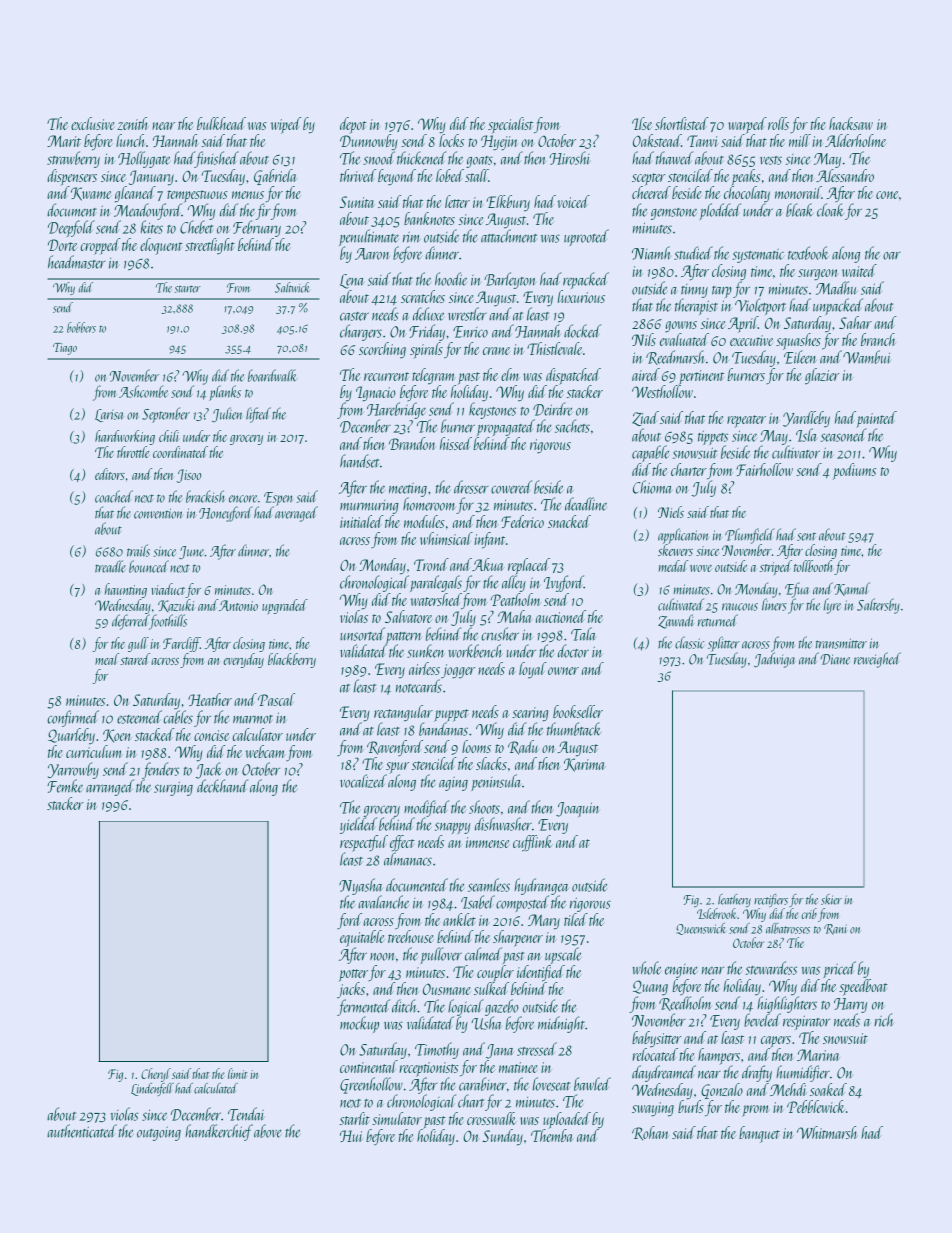 The height and width of the image is (1233, 952). I want to click on Whitmarsh, so click(827, 1132).
